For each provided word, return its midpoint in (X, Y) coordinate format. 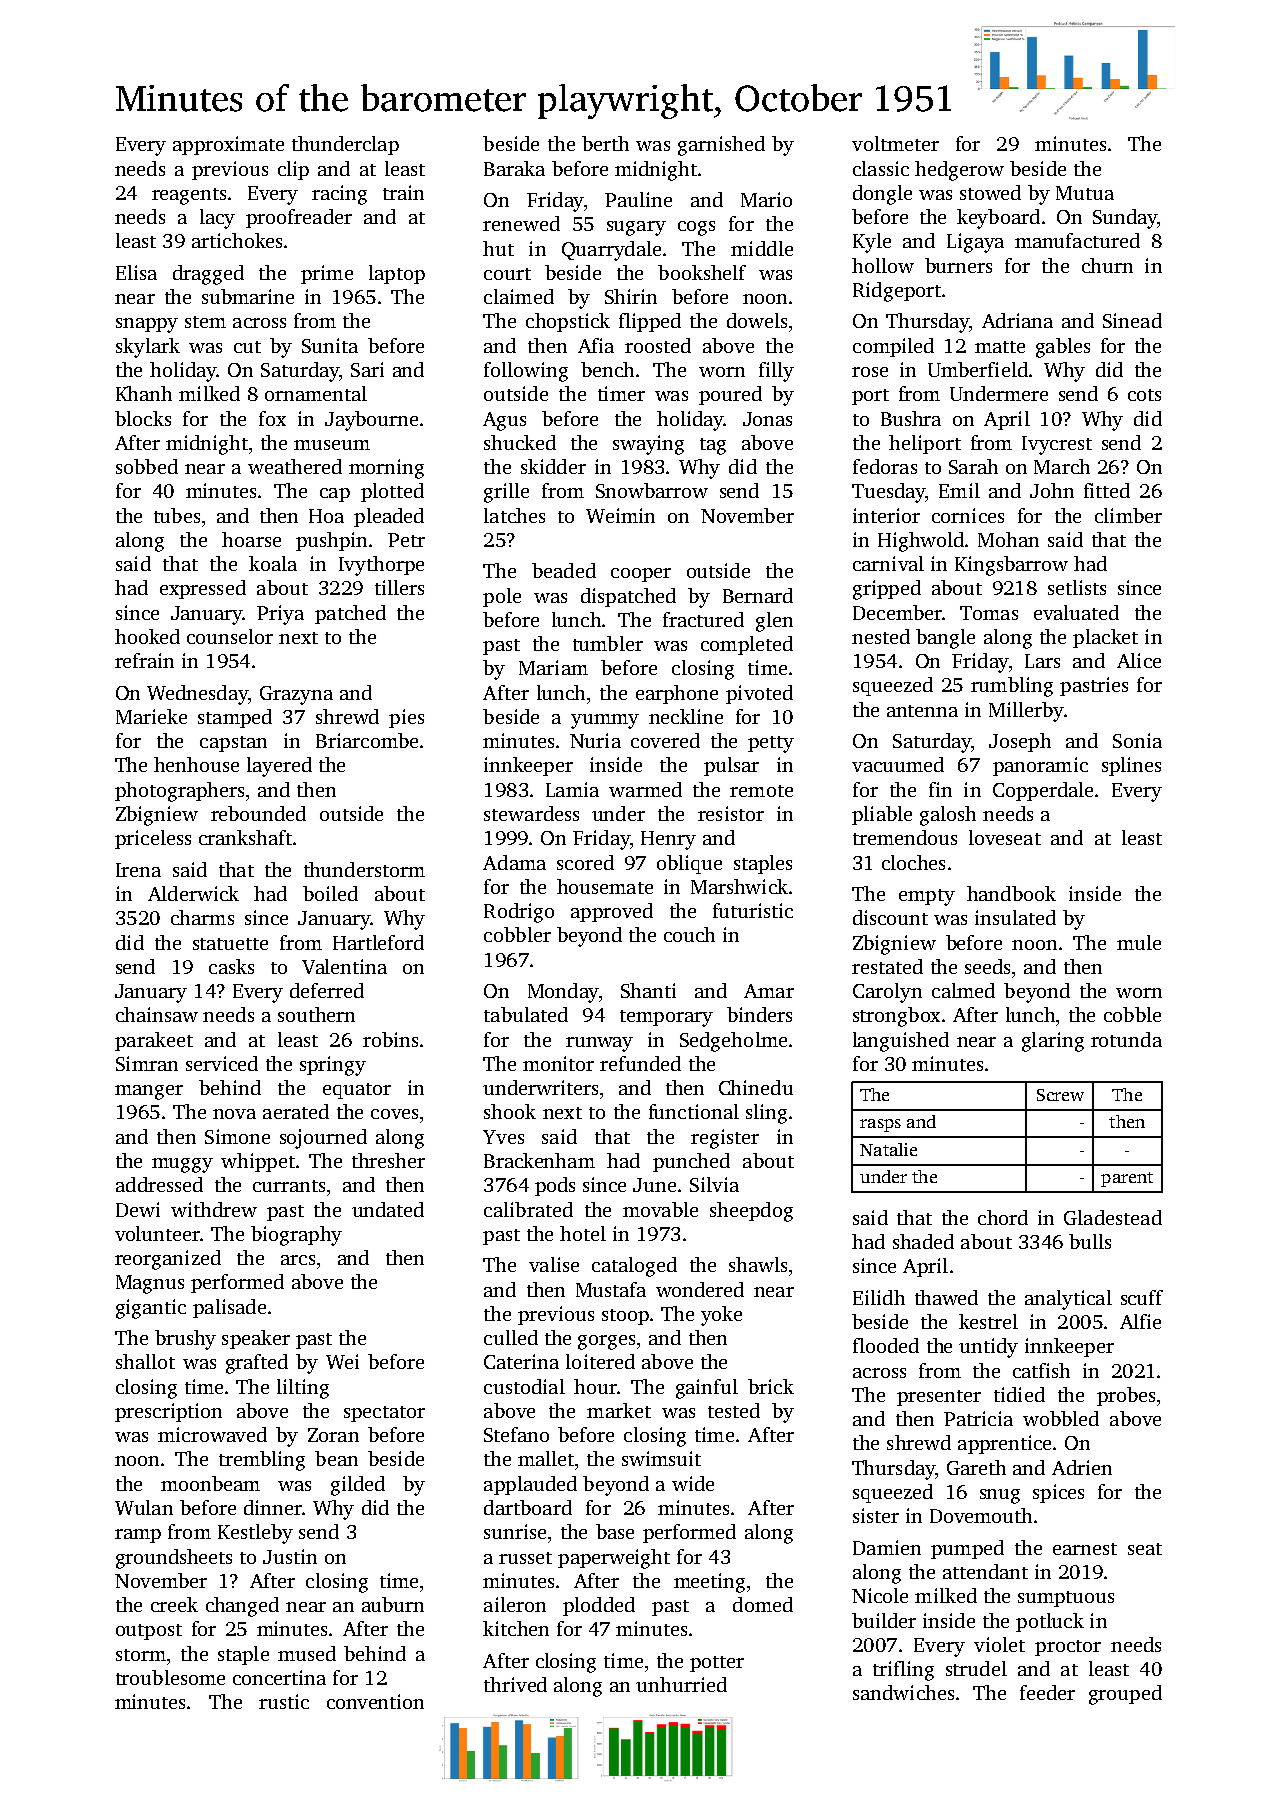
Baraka (514, 168)
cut (247, 347)
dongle (882, 195)
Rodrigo (519, 913)
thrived (515, 1684)
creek (174, 1604)
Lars (1042, 661)
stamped (235, 718)
